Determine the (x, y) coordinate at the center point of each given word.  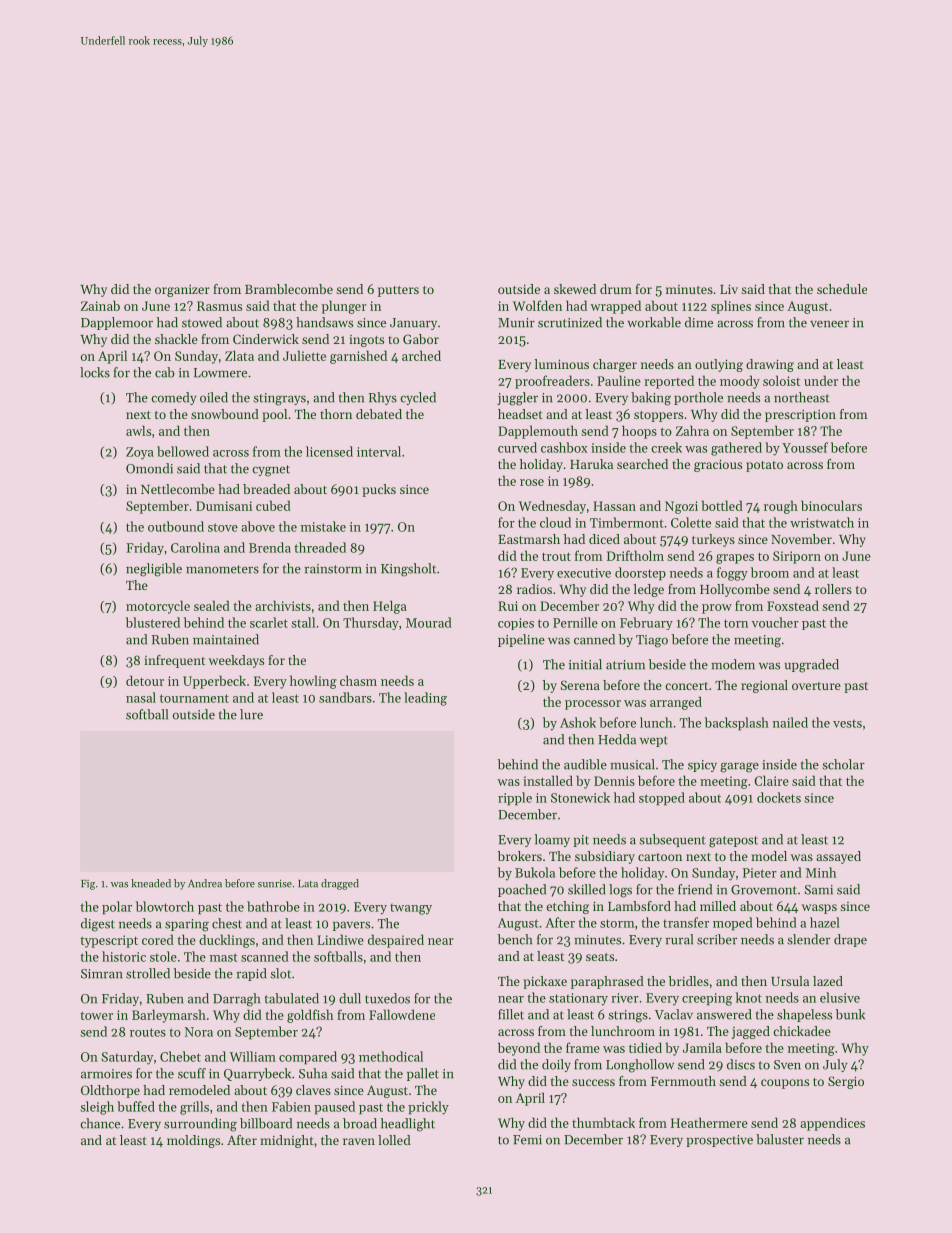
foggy (732, 574)
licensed (329, 451)
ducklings (227, 941)
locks (95, 372)
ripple (515, 799)
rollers (833, 589)
